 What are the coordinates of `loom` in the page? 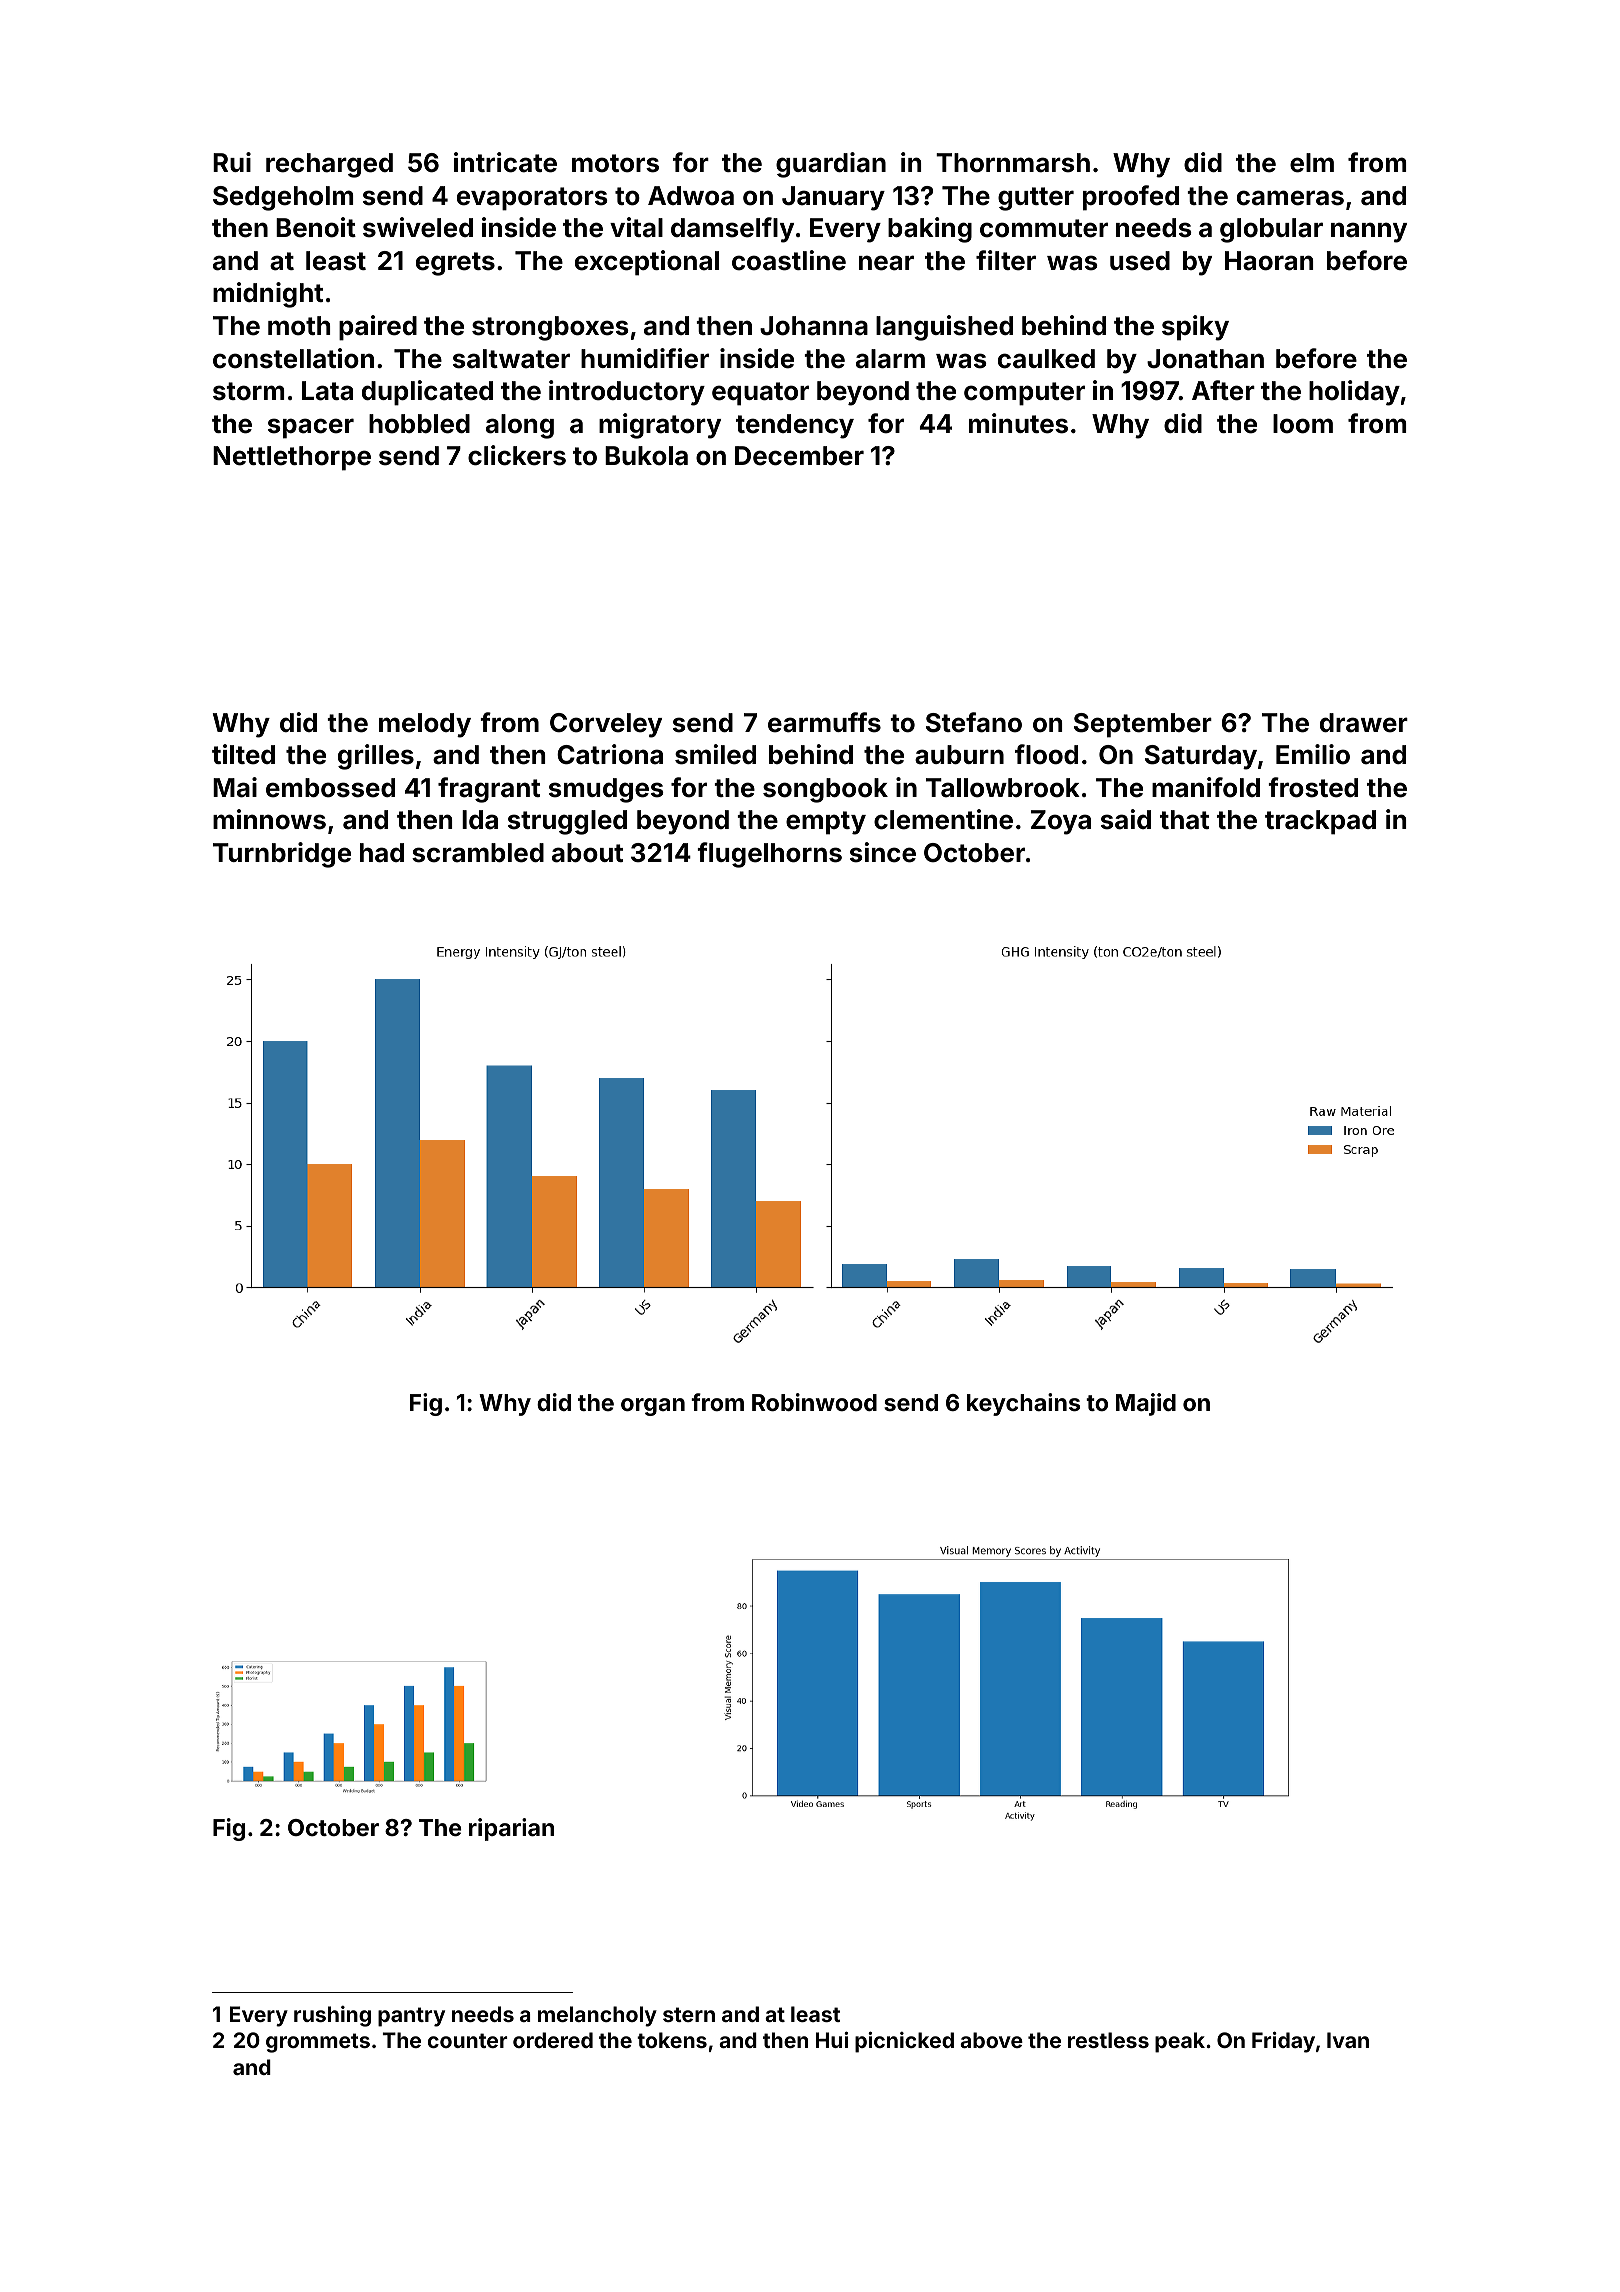 It's located at (1303, 424).
